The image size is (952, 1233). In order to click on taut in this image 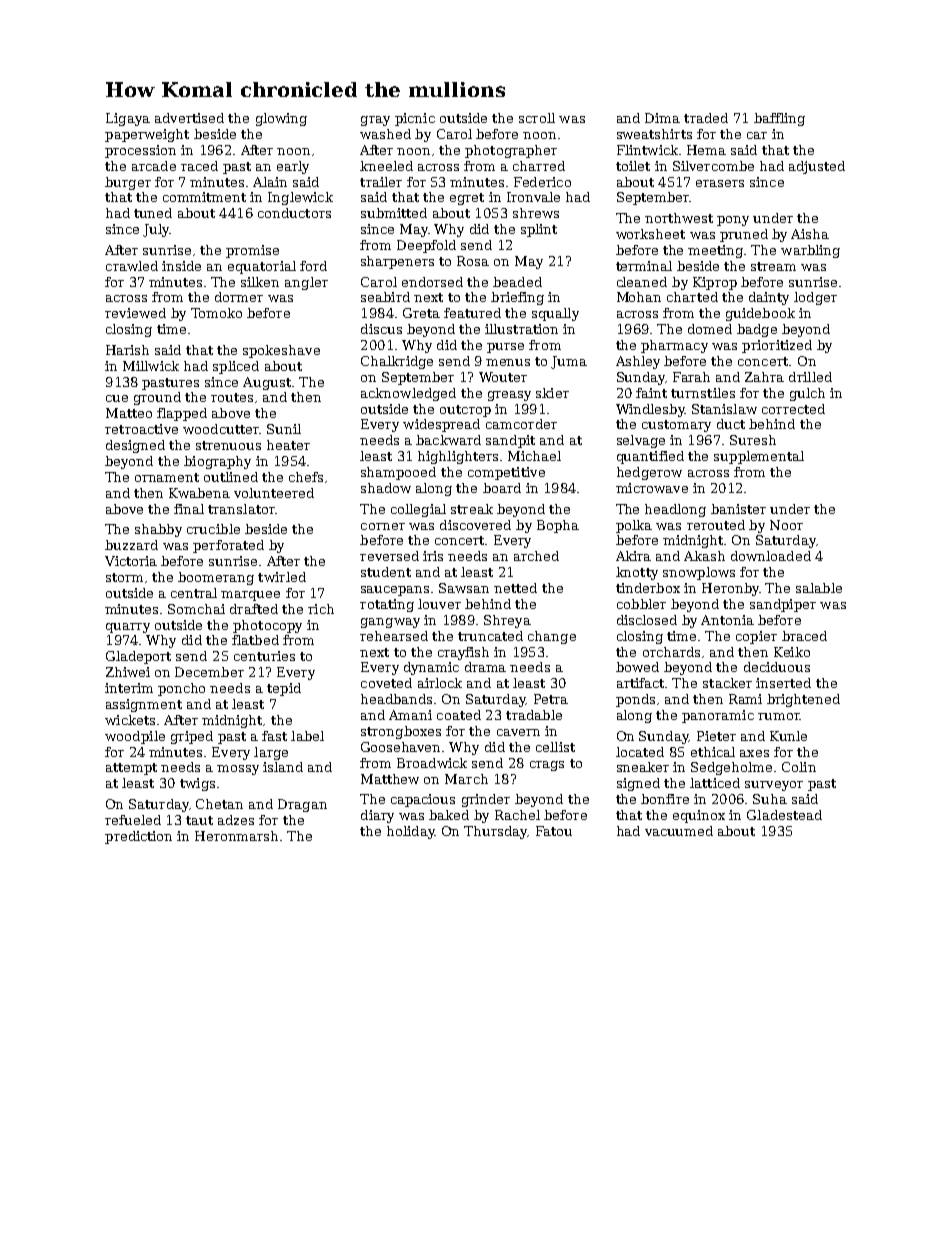, I will do `click(199, 820)`.
